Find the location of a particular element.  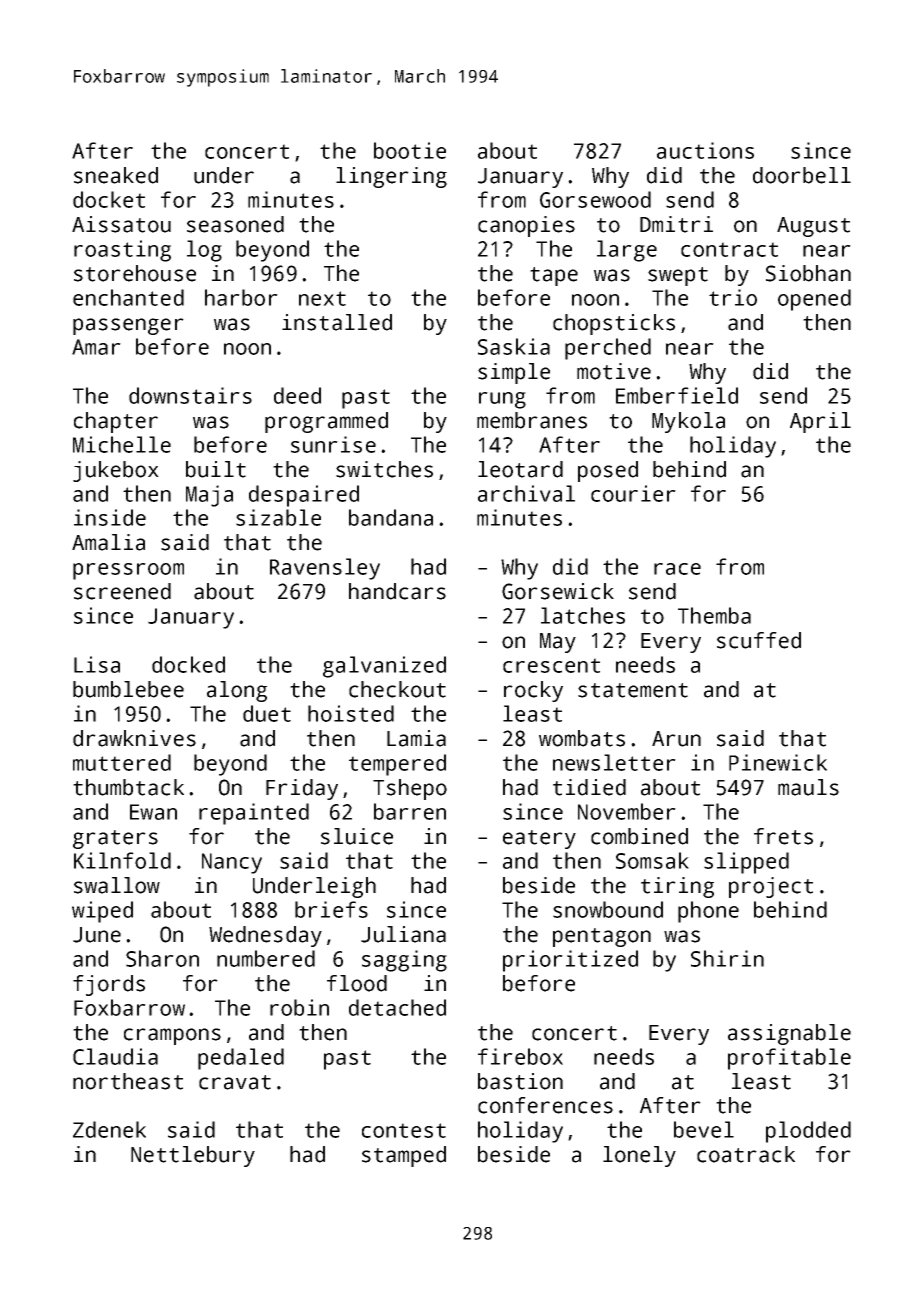

Themba is located at coordinates (714, 615).
